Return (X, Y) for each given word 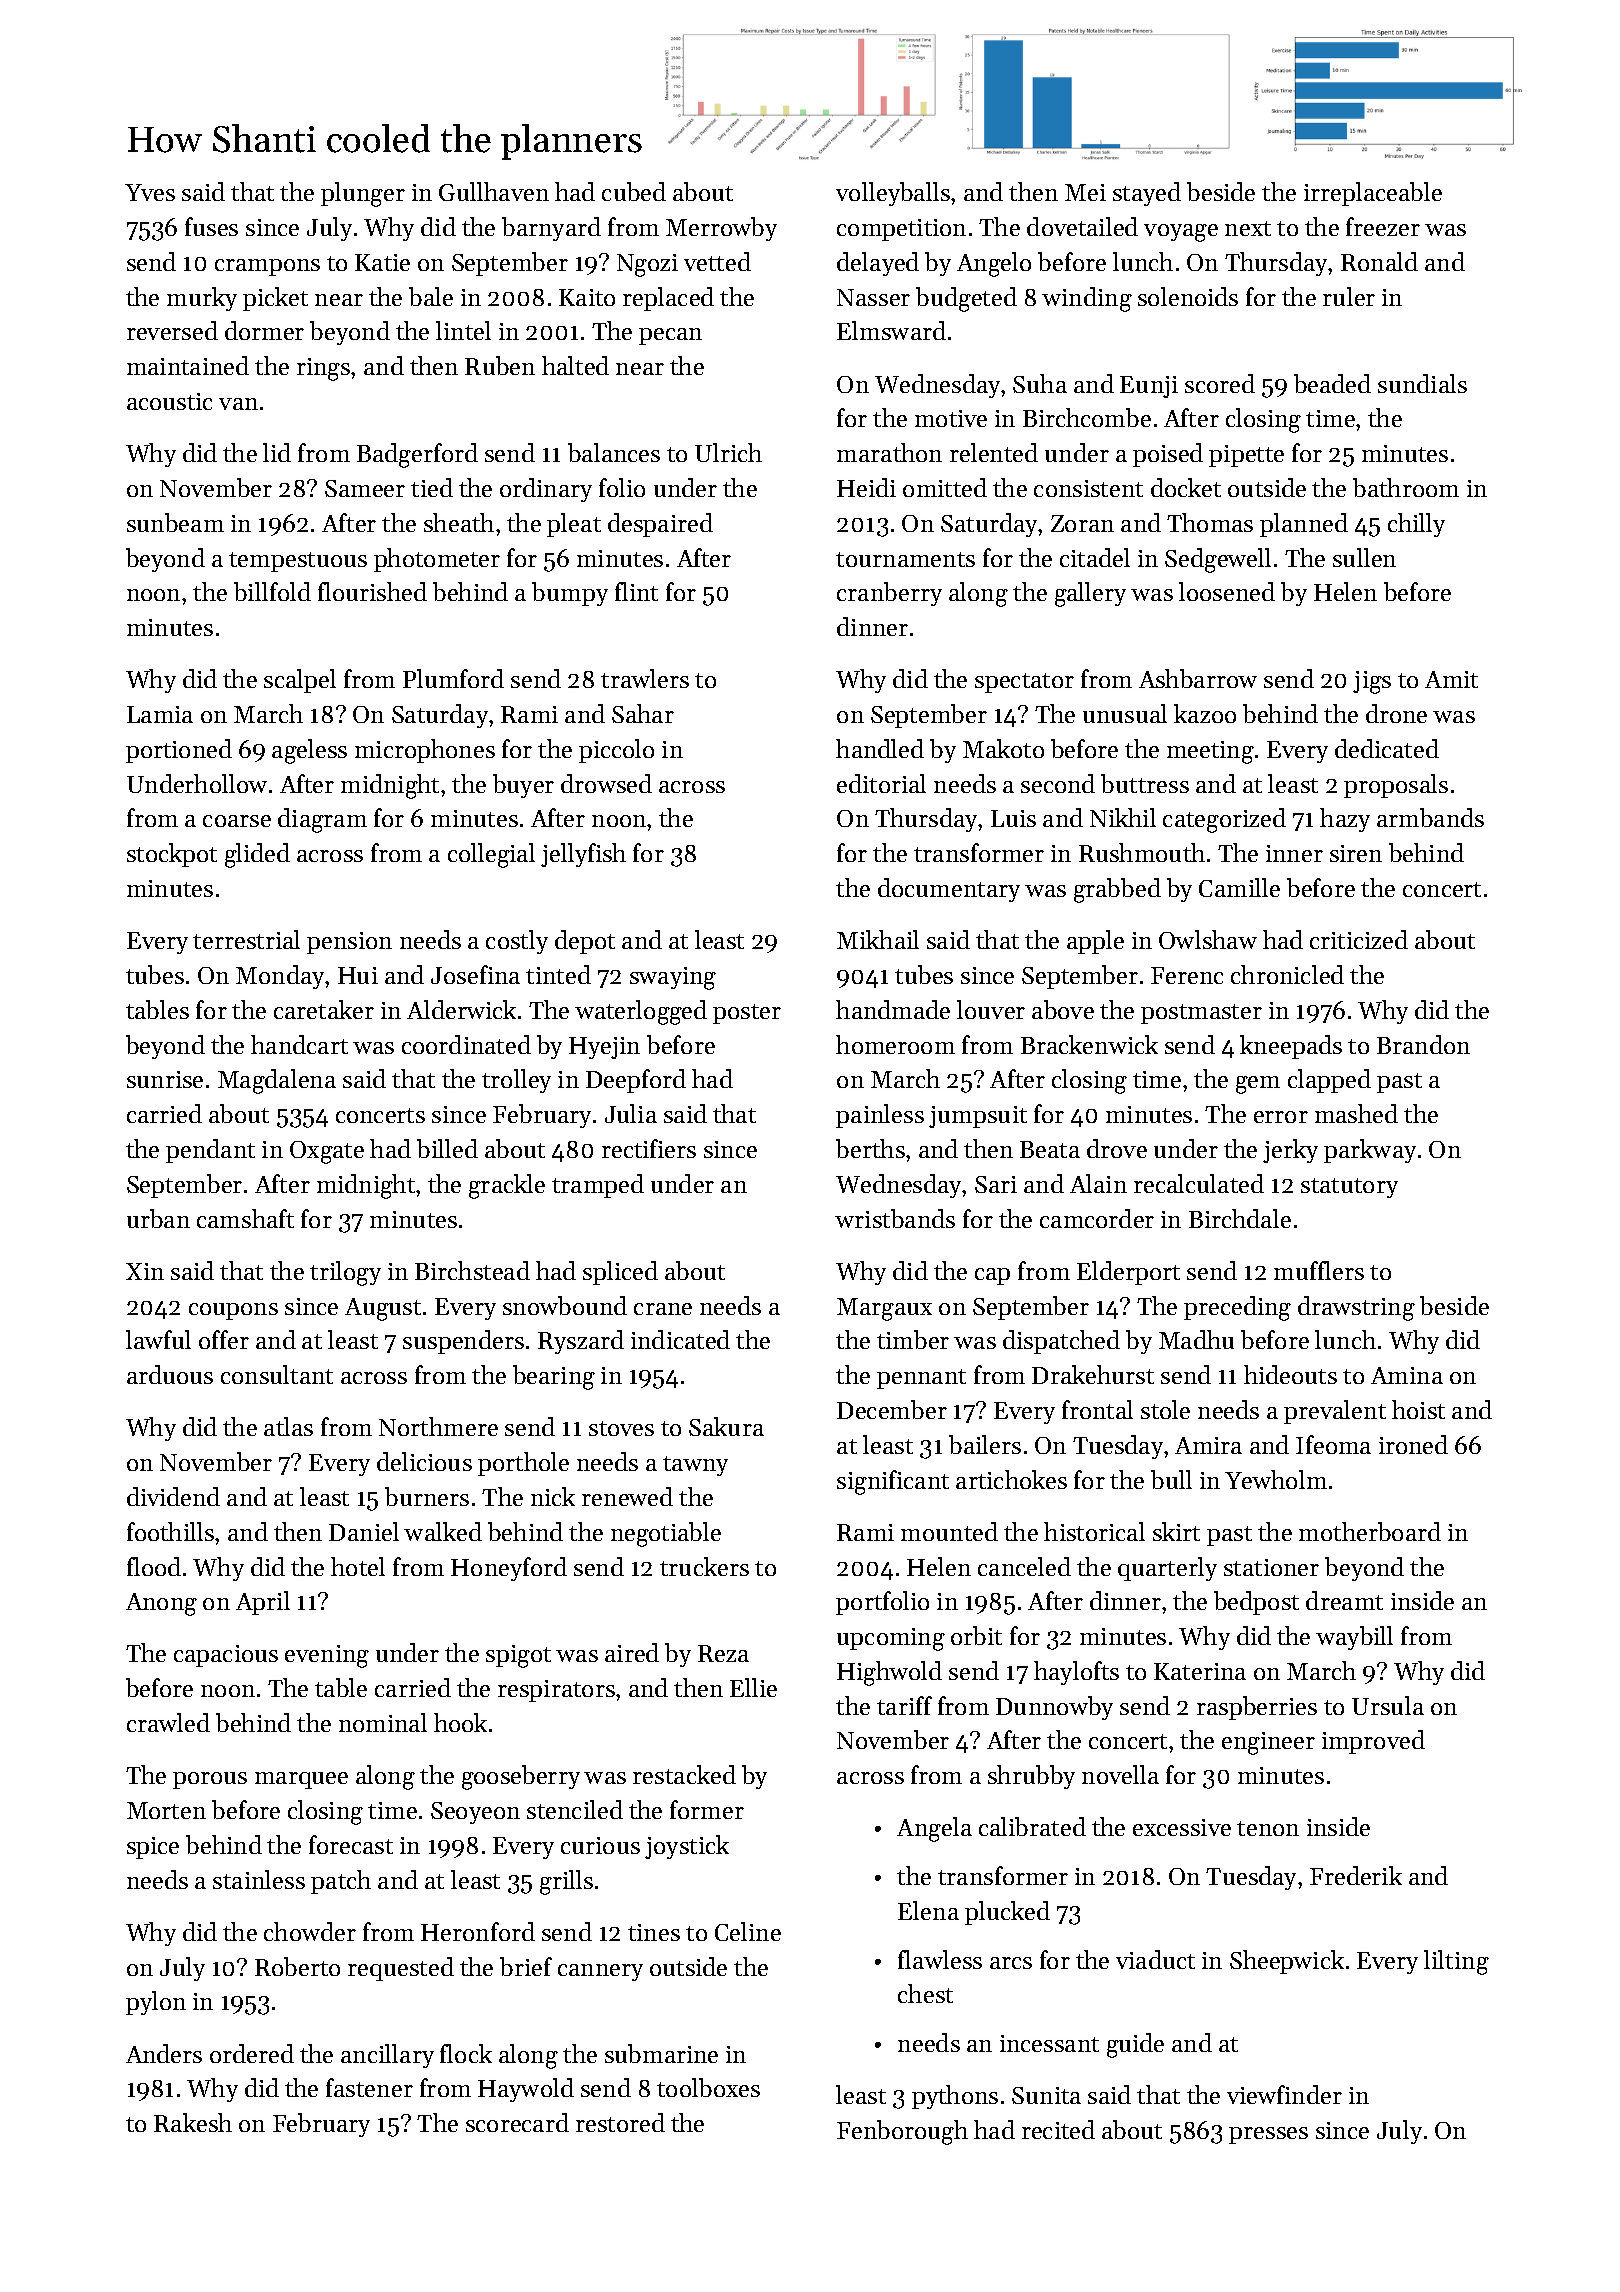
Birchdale (1240, 1218)
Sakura (726, 1426)
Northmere (438, 1426)
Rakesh (193, 2122)
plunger (363, 194)
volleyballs (893, 194)
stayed (1147, 194)
